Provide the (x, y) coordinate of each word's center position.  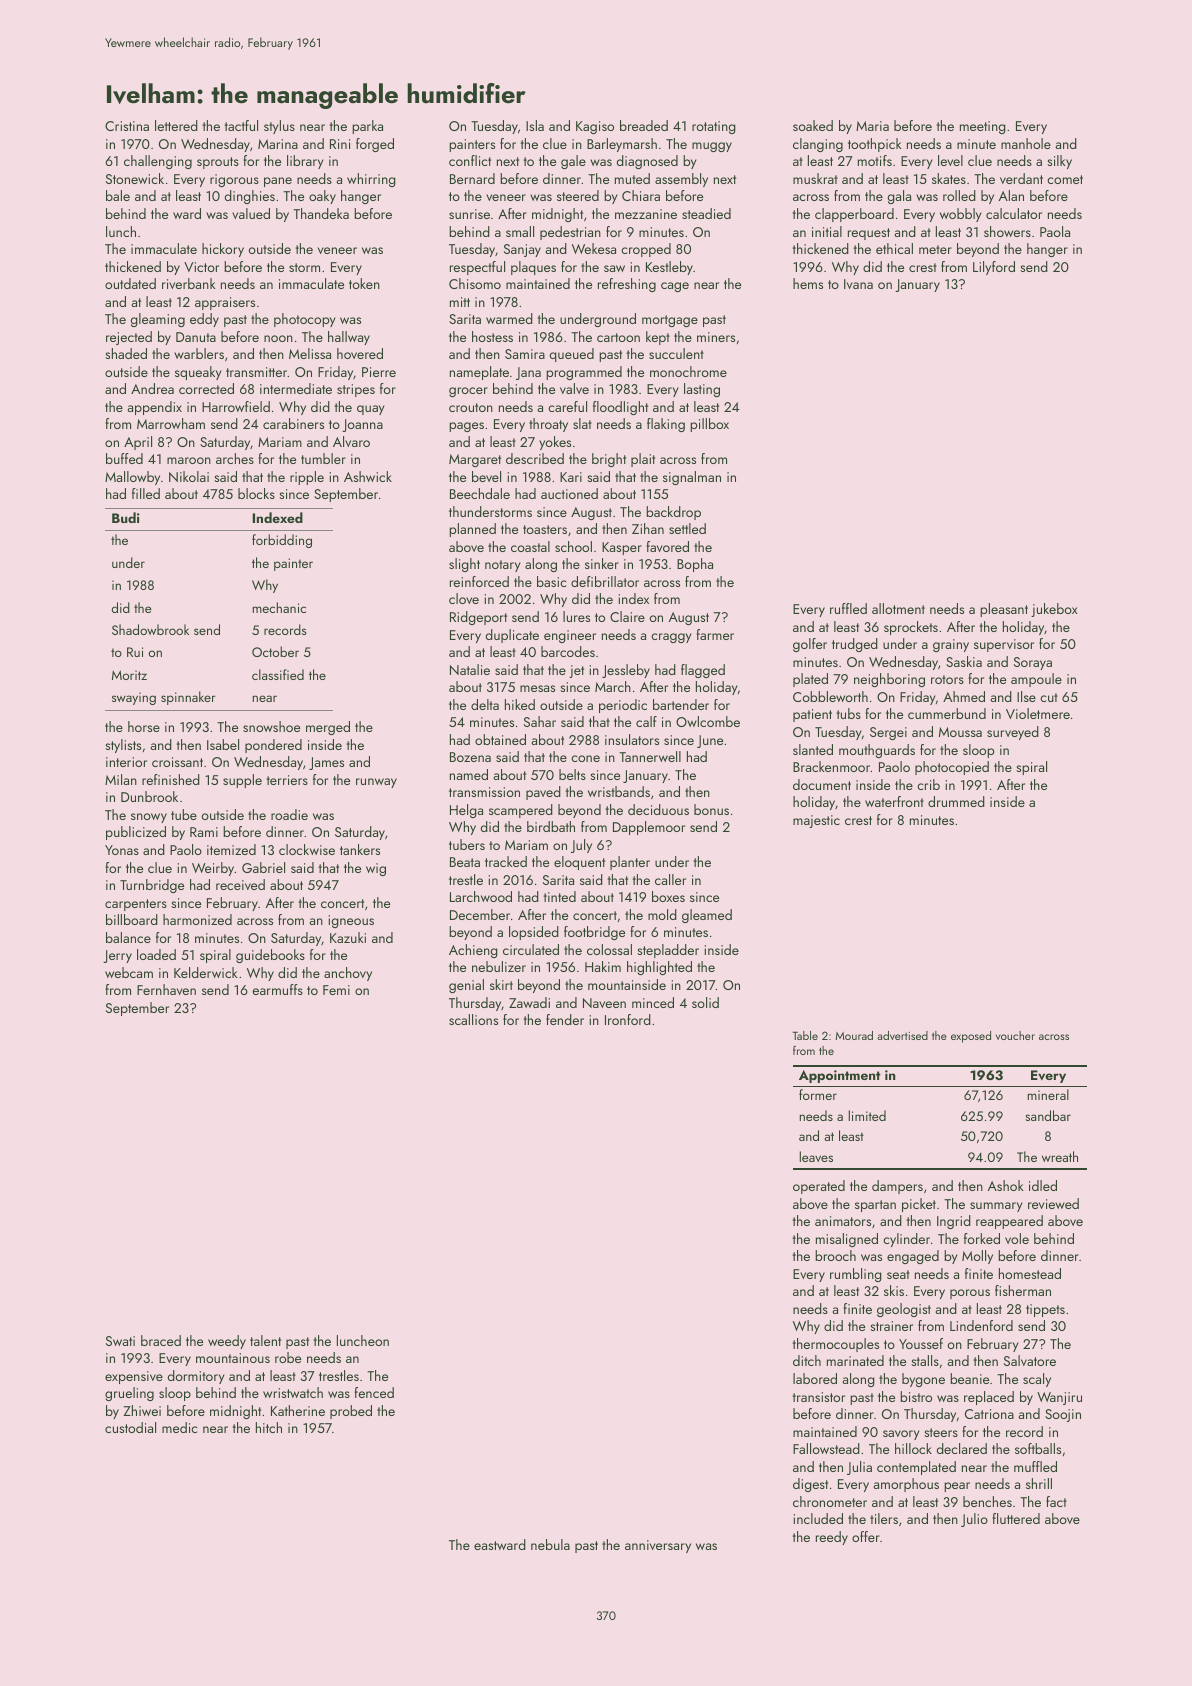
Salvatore (1030, 1360)
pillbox (709, 425)
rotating (714, 127)
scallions (473, 1019)
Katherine (298, 1410)
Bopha (695, 565)
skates (949, 178)
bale (118, 195)
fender (565, 1019)
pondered (273, 746)
